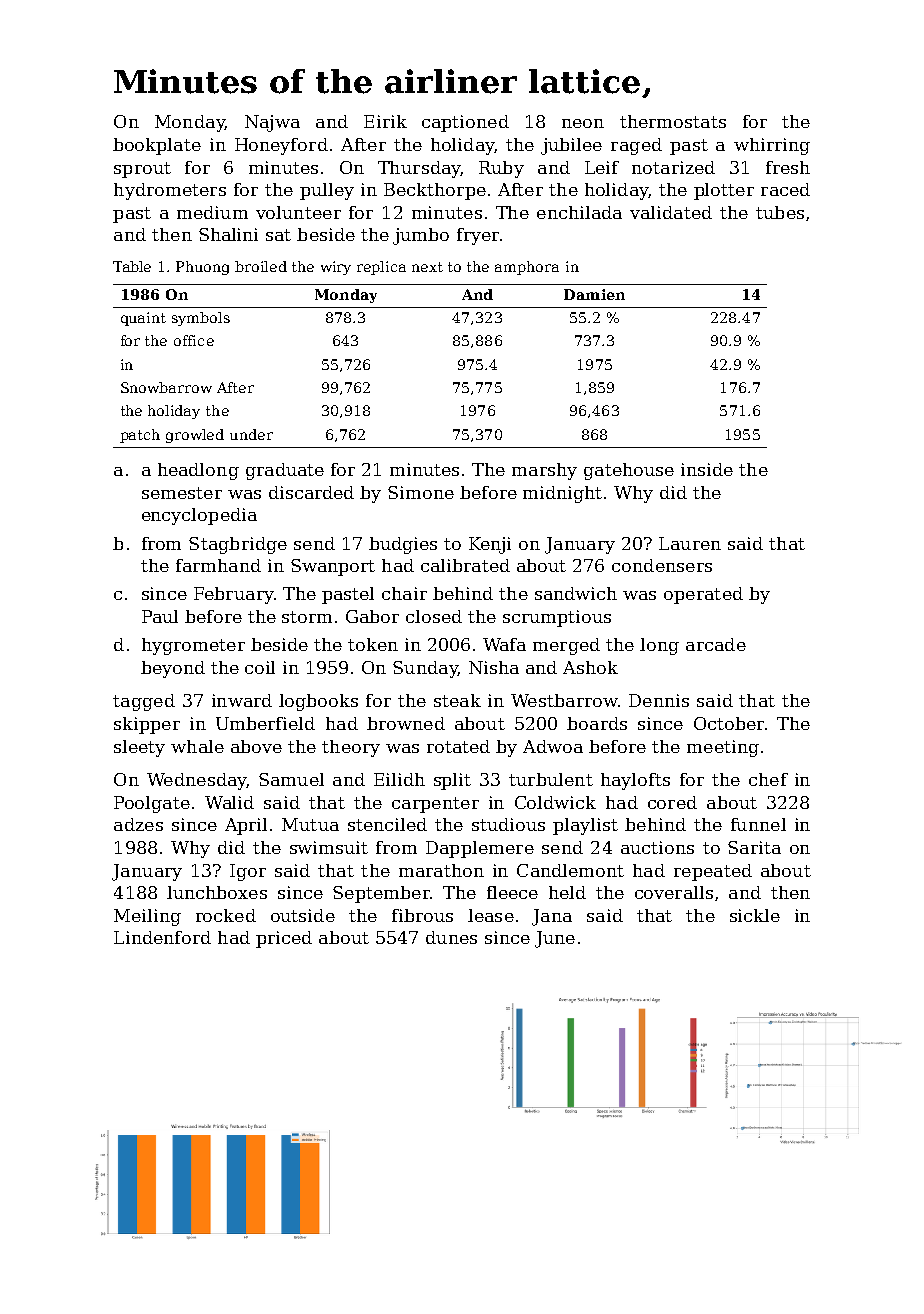 The width and height of the screenshot is (924, 1314). I want to click on priced, so click(284, 939).
